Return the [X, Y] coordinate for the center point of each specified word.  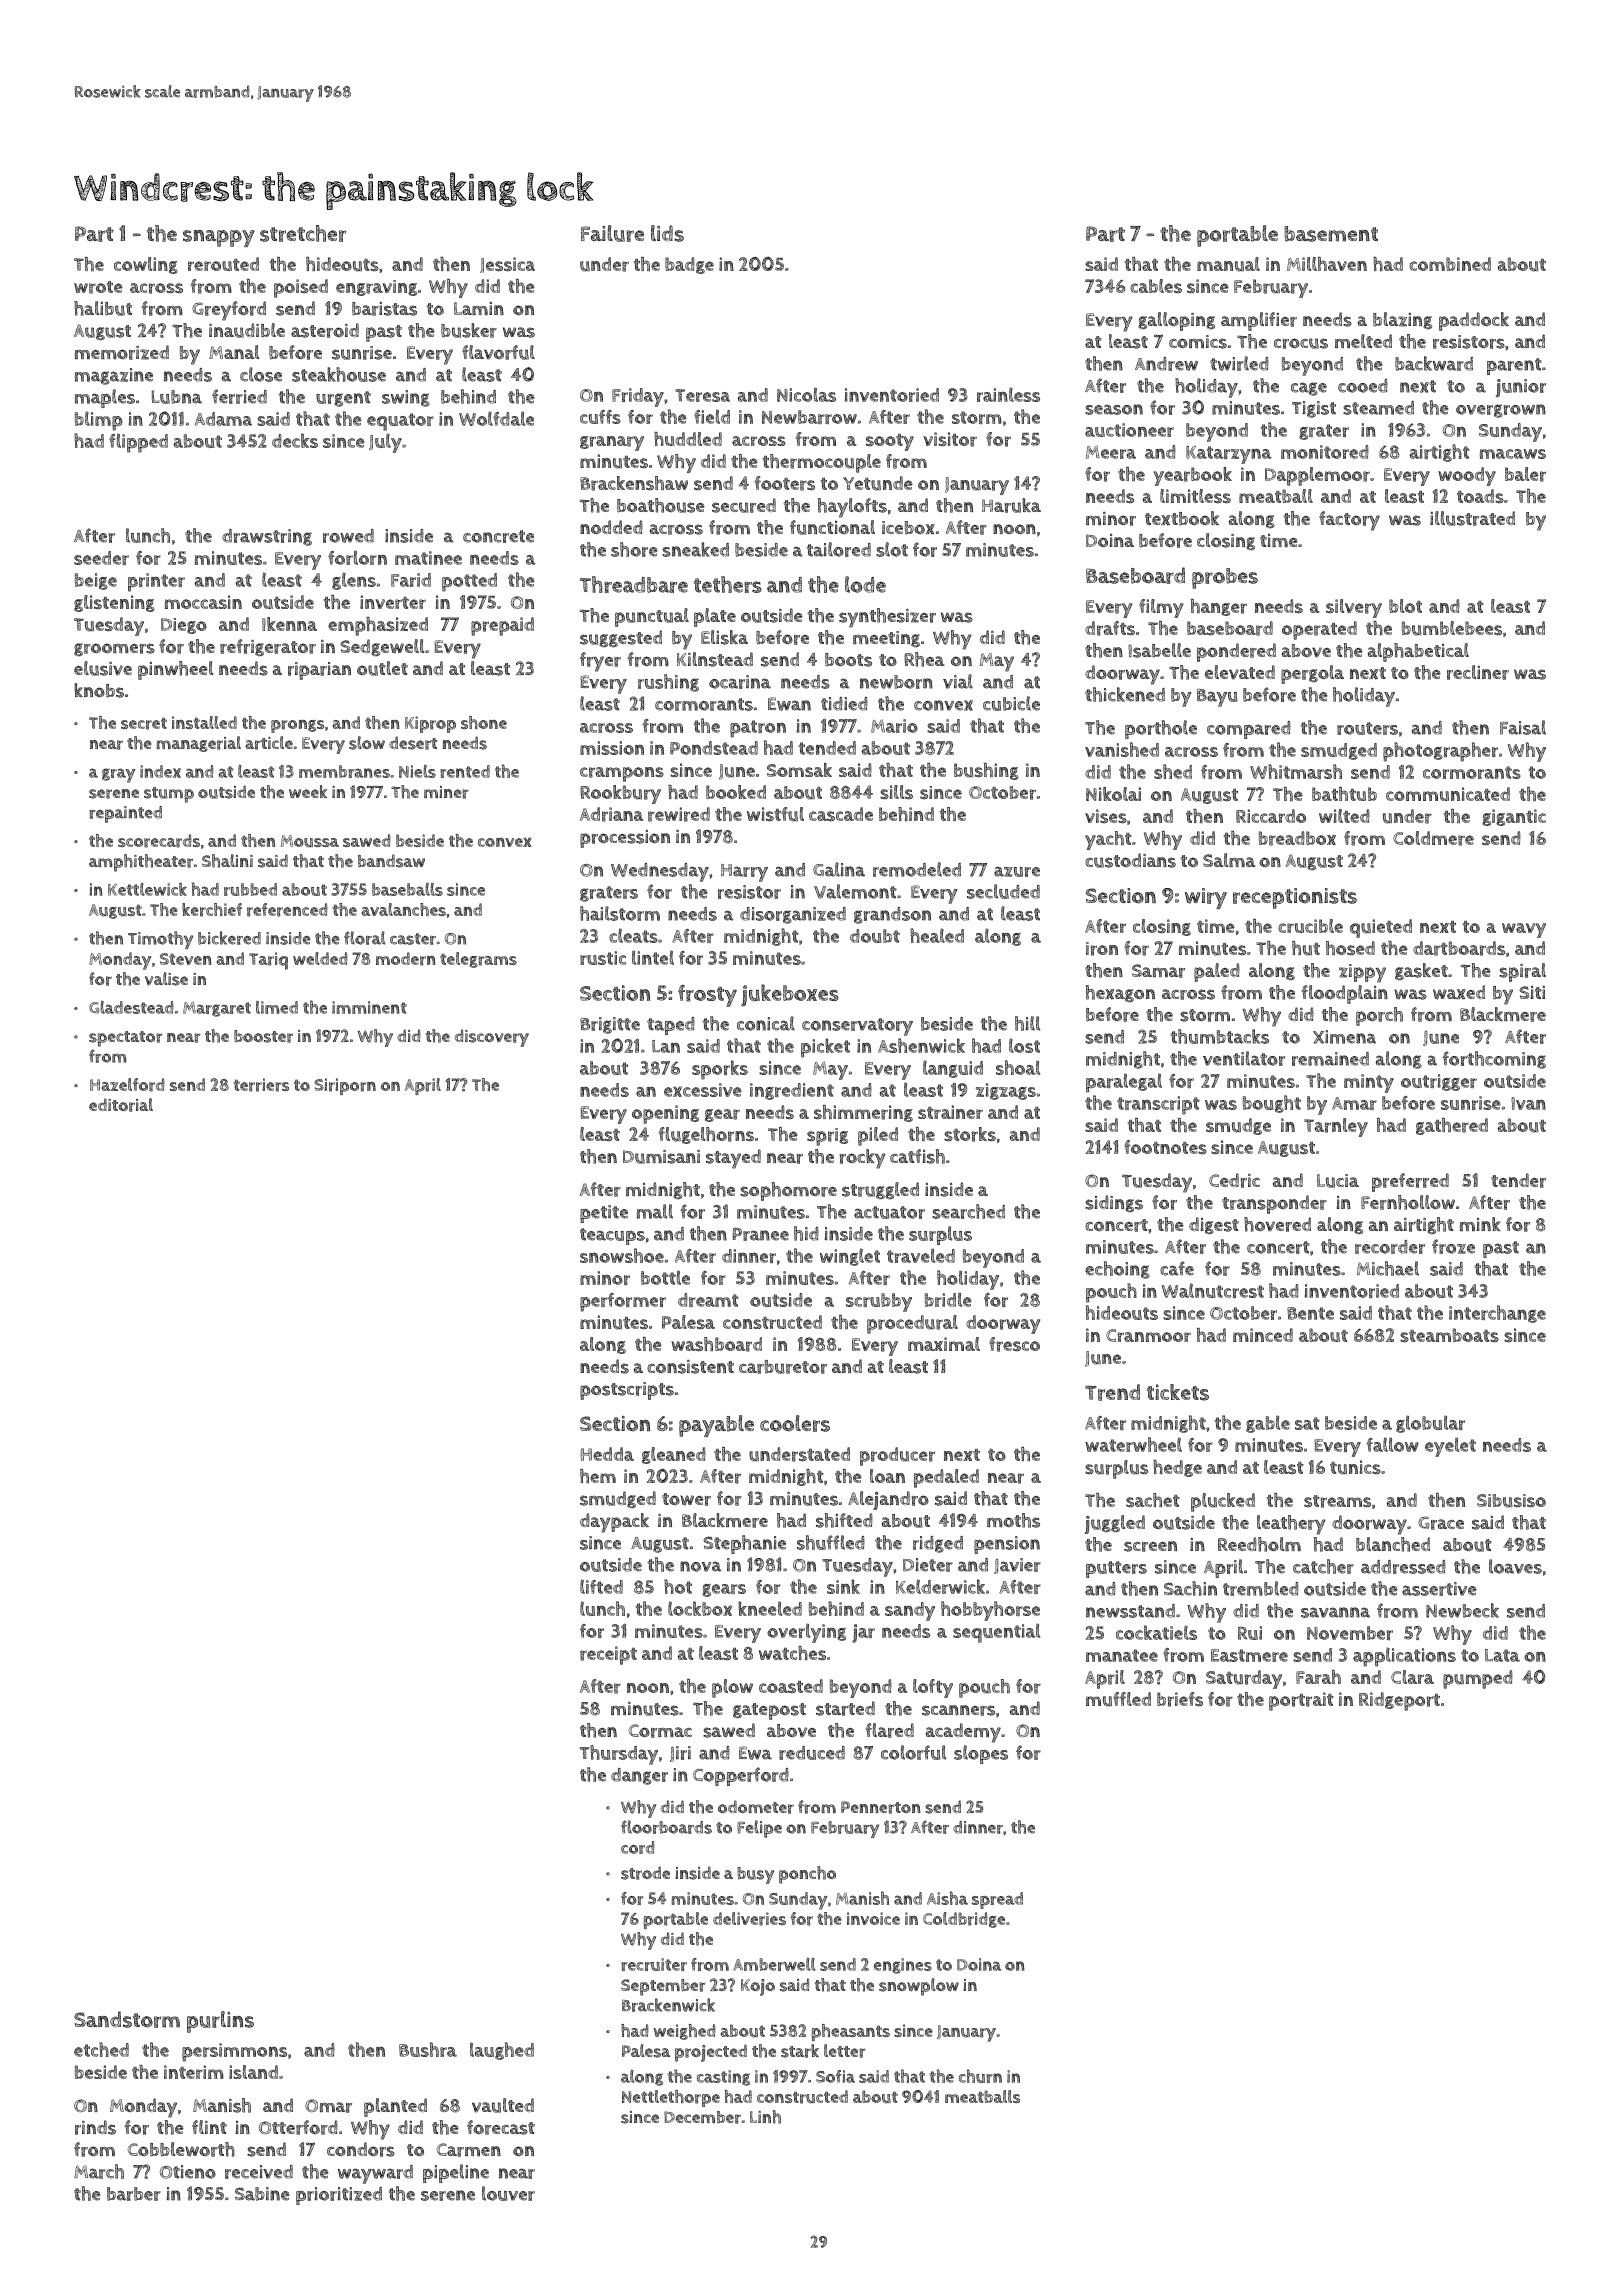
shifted [844, 1520]
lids [667, 233]
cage [1309, 389]
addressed [1403, 1567]
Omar [328, 2106]
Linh [765, 2117]
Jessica [507, 265]
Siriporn [345, 1086]
